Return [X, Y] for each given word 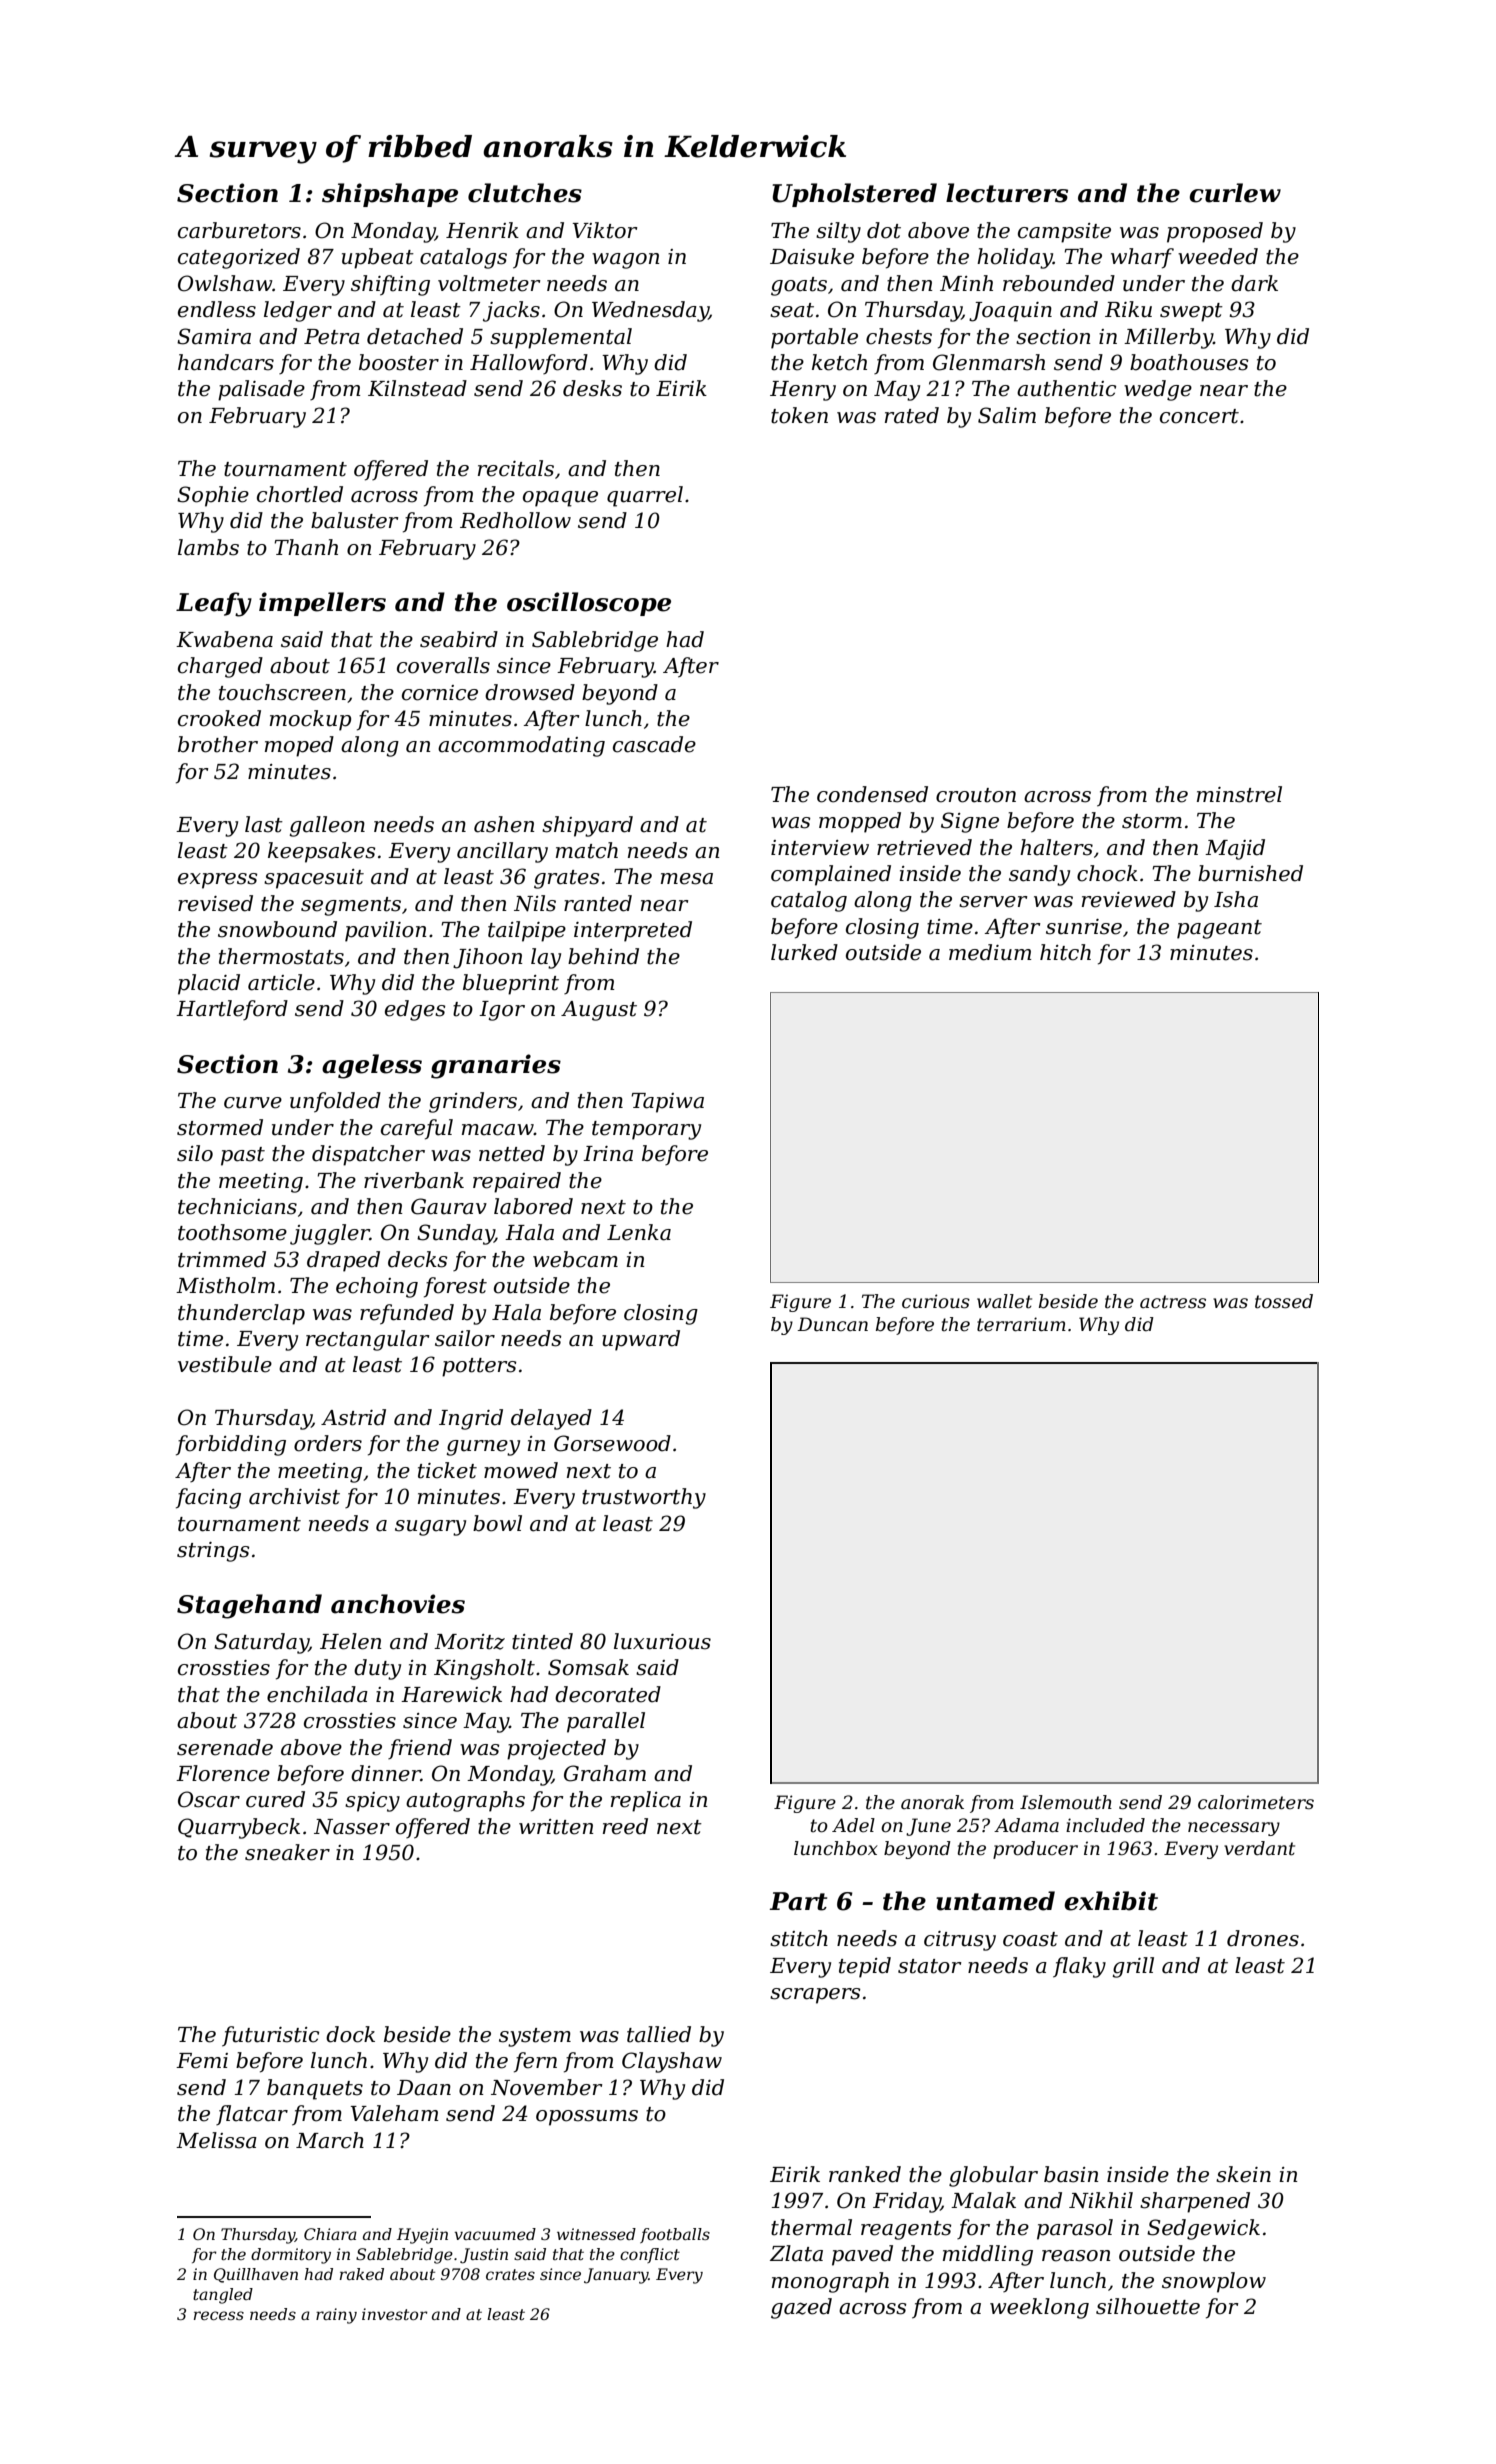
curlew [1235, 193]
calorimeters [1256, 1802]
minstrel [1239, 794]
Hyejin [422, 2236]
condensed [872, 794]
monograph [830, 2282]
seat [792, 310]
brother [218, 744]
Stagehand [249, 1606]
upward [641, 1340]
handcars [226, 362]
